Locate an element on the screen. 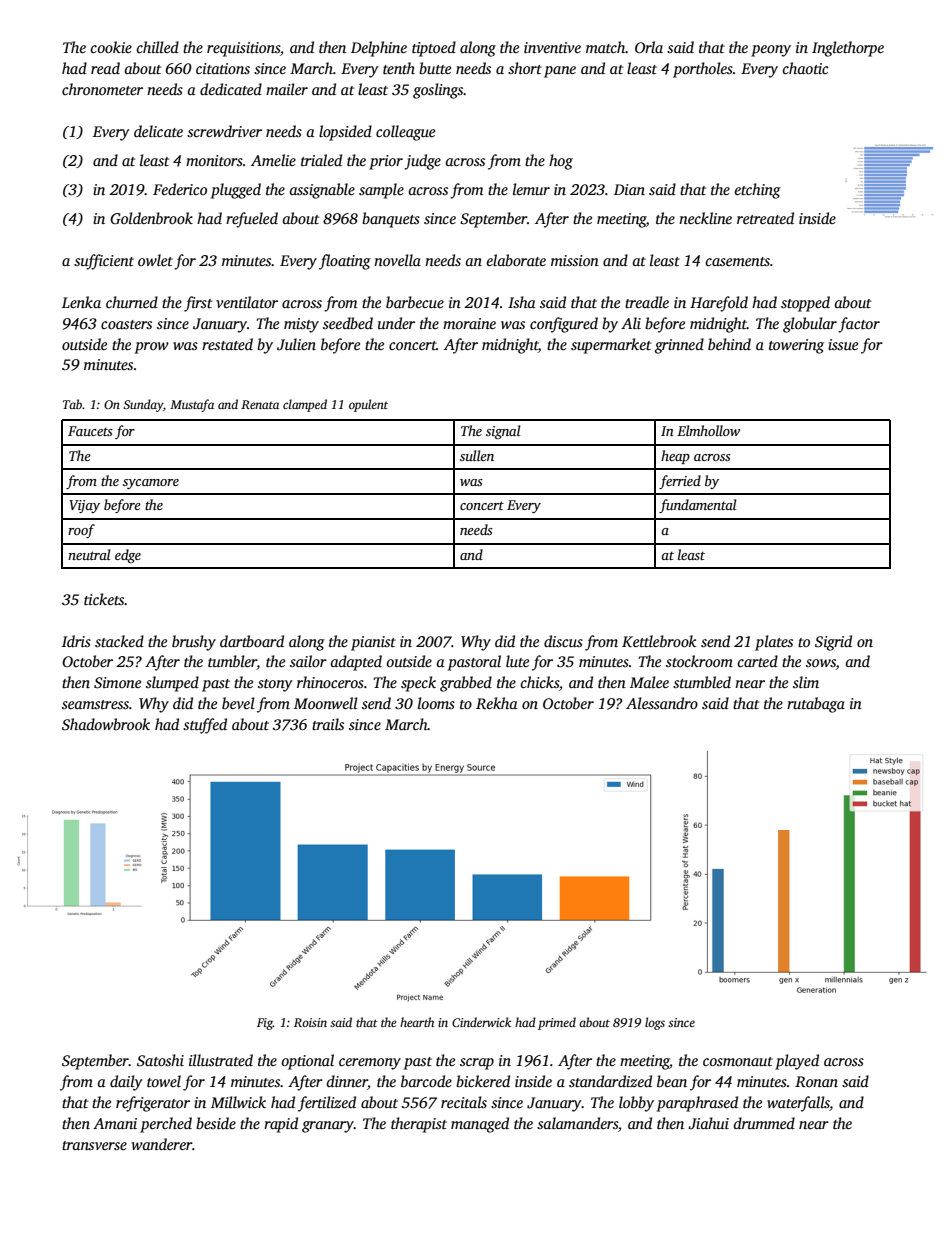 The width and height of the screenshot is (952, 1233). Idris is located at coordinates (76, 641).
